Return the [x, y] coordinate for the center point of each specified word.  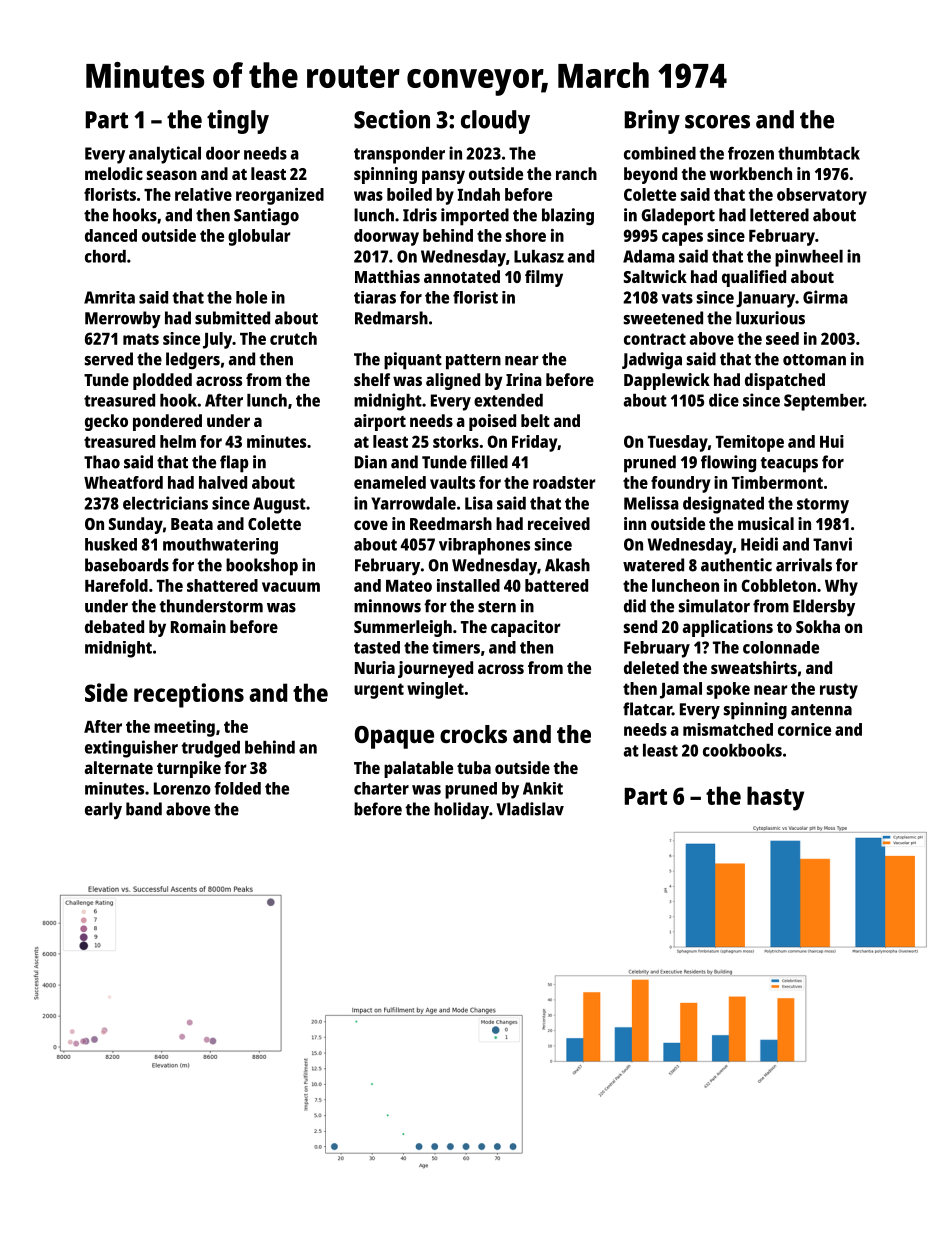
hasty [775, 798]
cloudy [495, 122]
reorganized [280, 196]
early [103, 810]
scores [717, 122]
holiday [461, 810]
